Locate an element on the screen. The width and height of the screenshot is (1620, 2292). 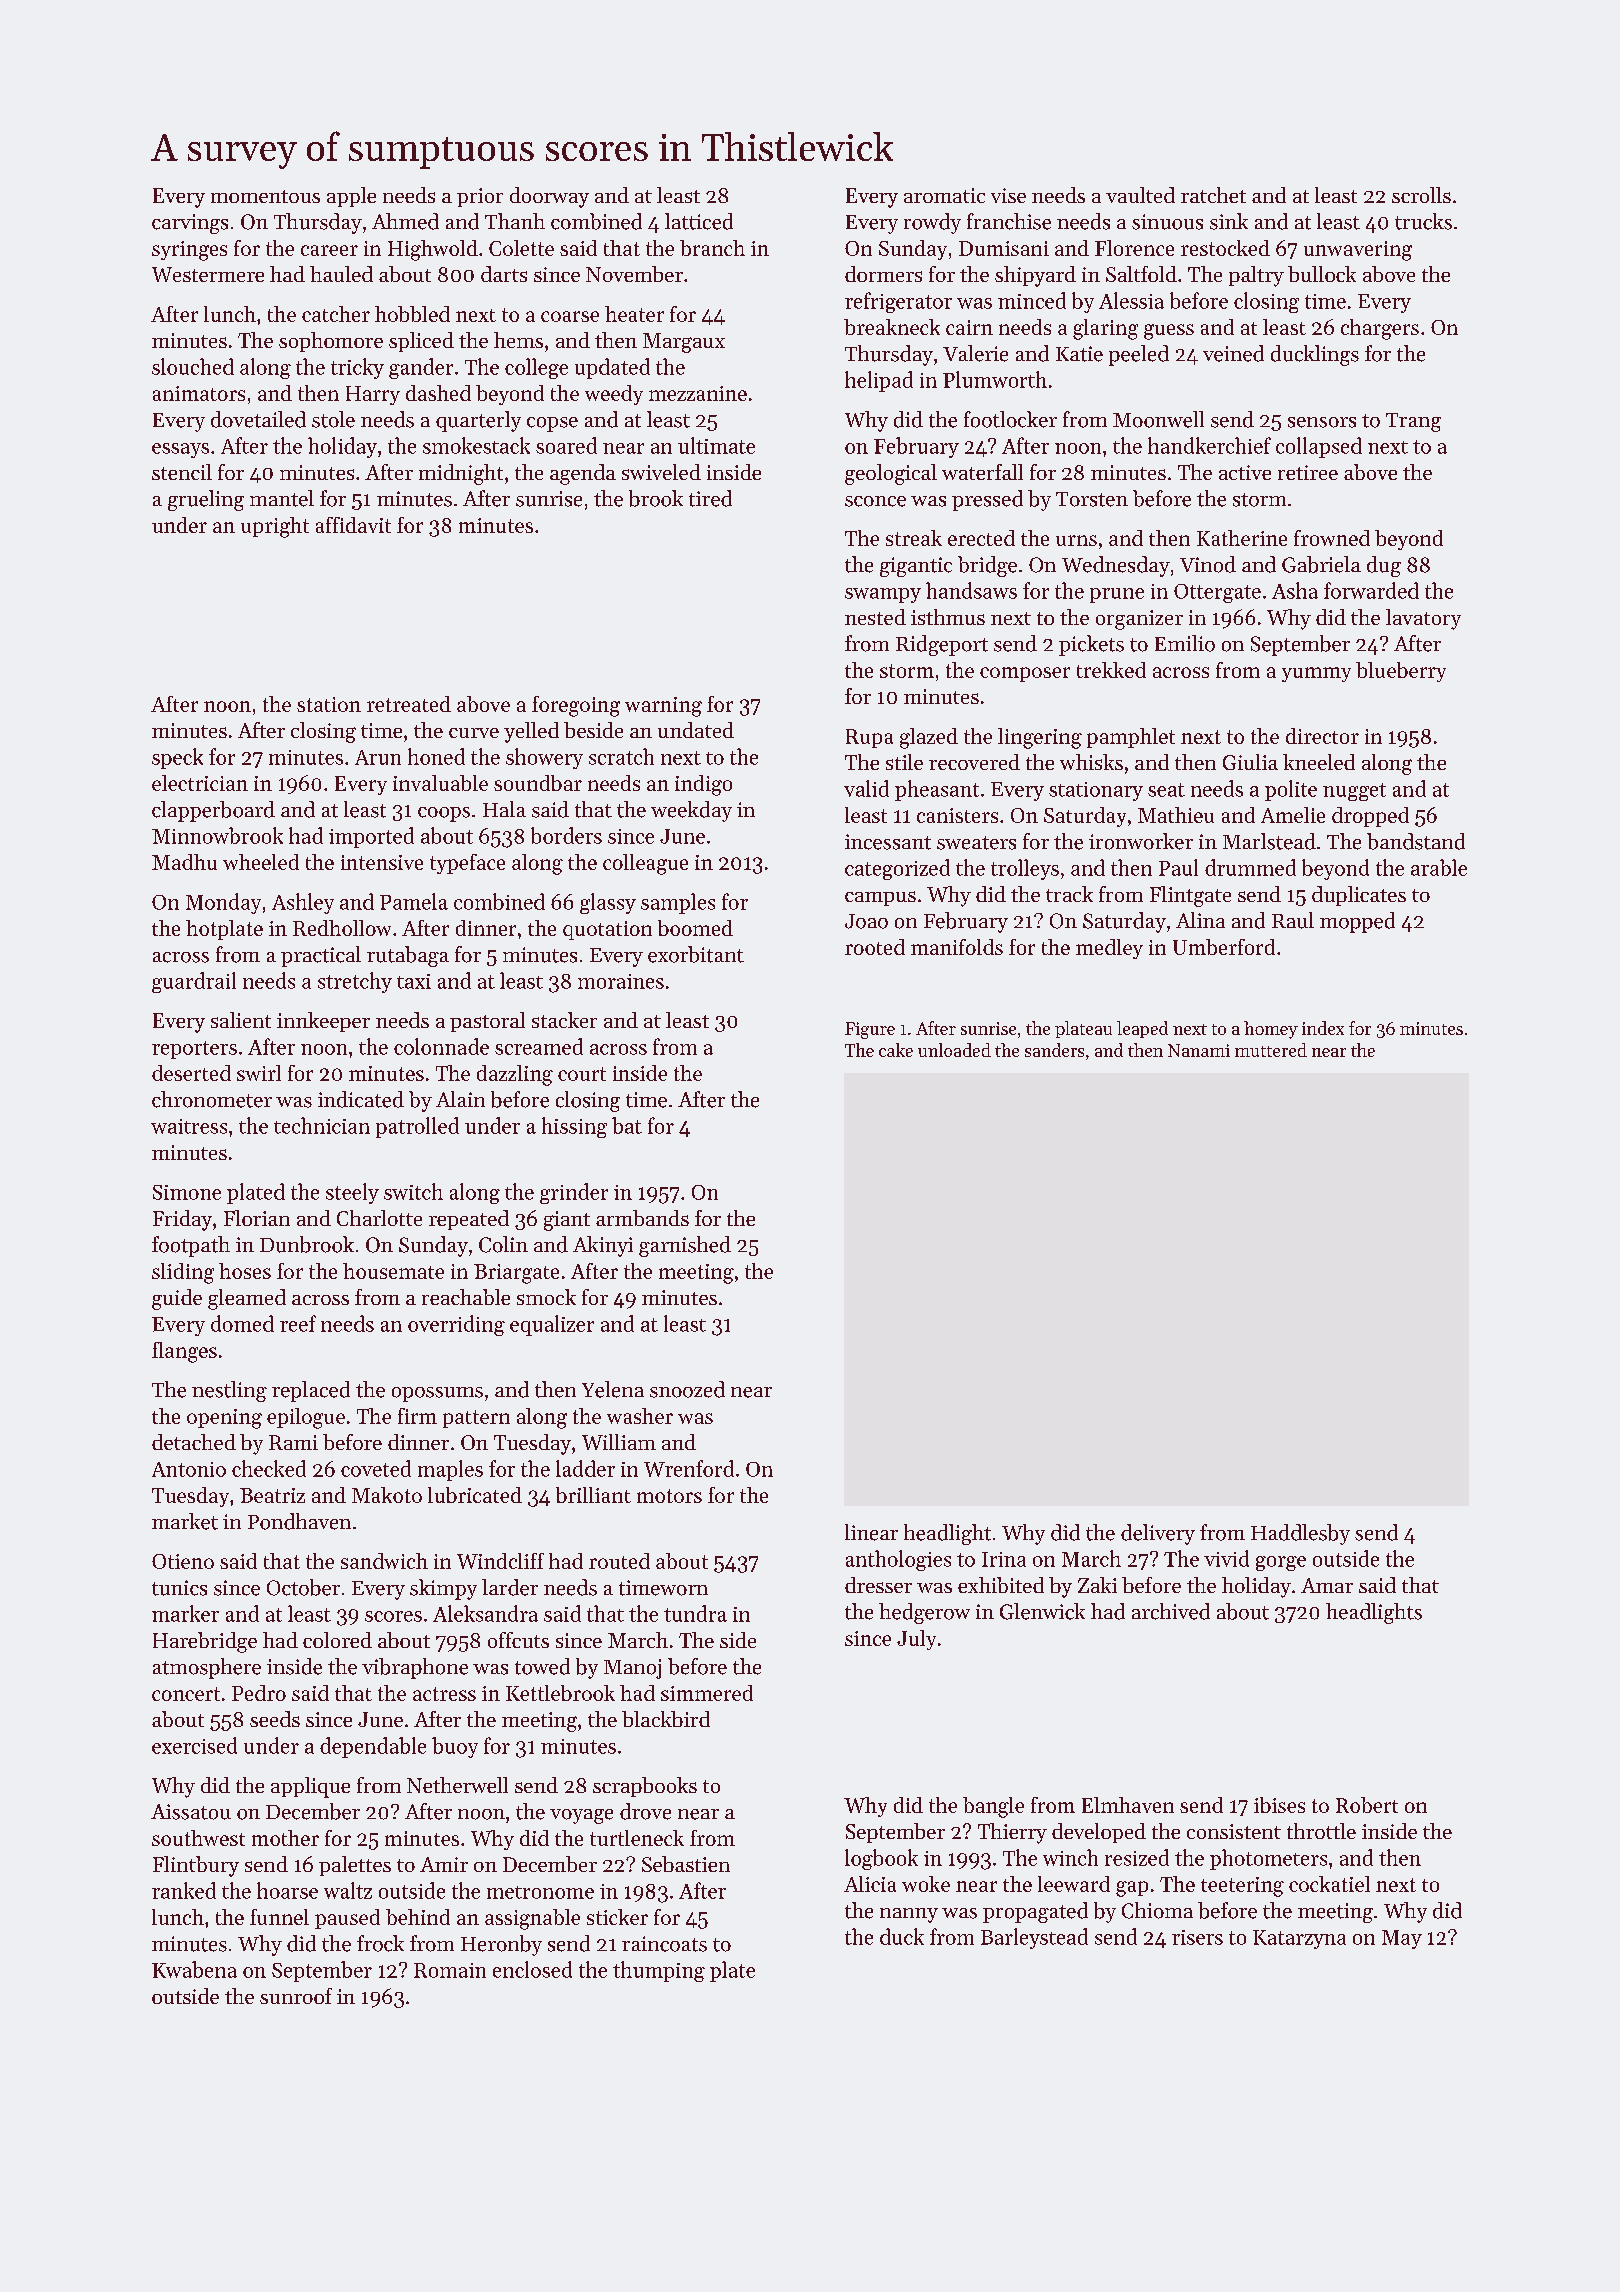
Emilio is located at coordinates (1185, 643).
